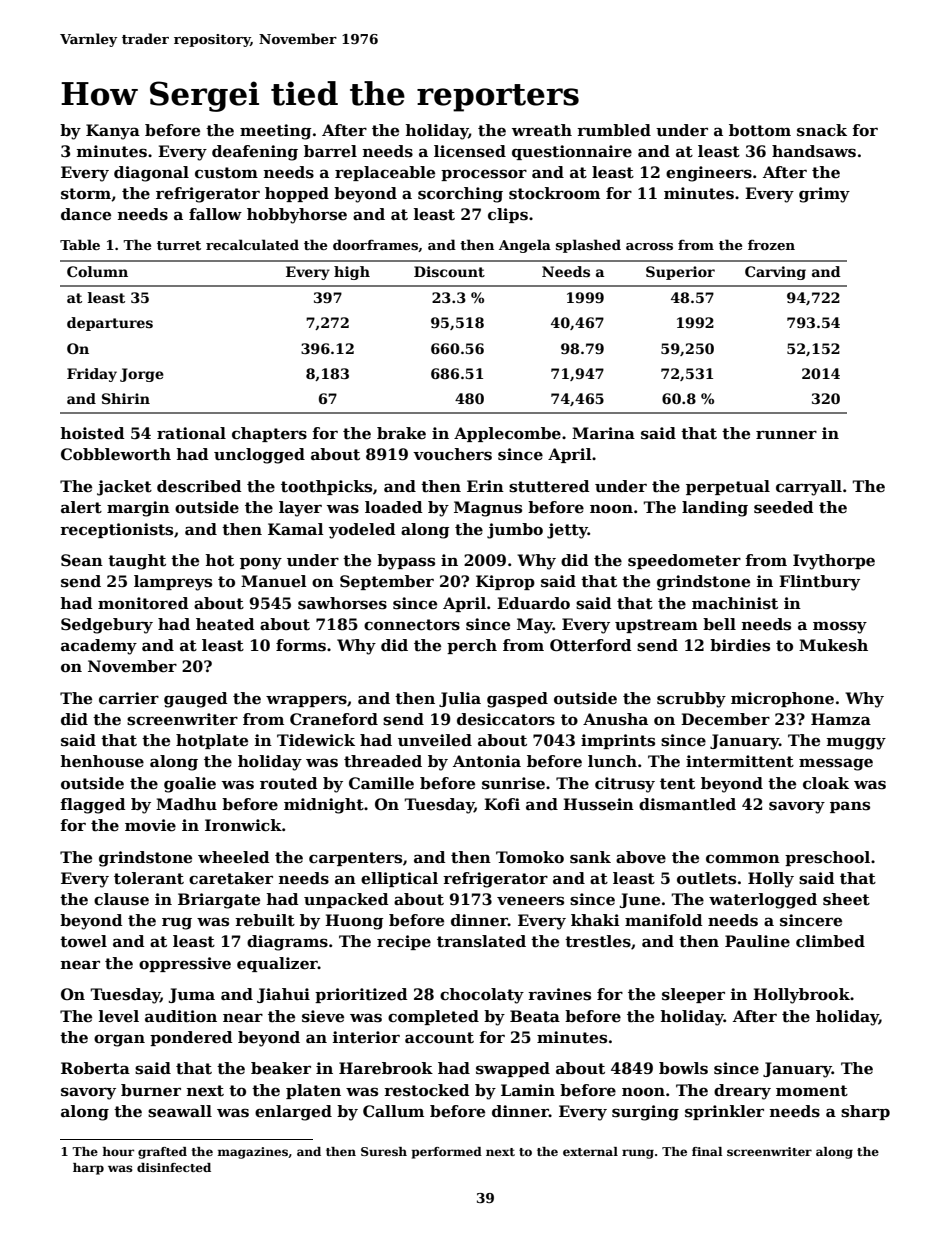 Image resolution: width=952 pixels, height=1233 pixels. What do you see at coordinates (449, 271) in the document?
I see `Discount` at bounding box center [449, 271].
